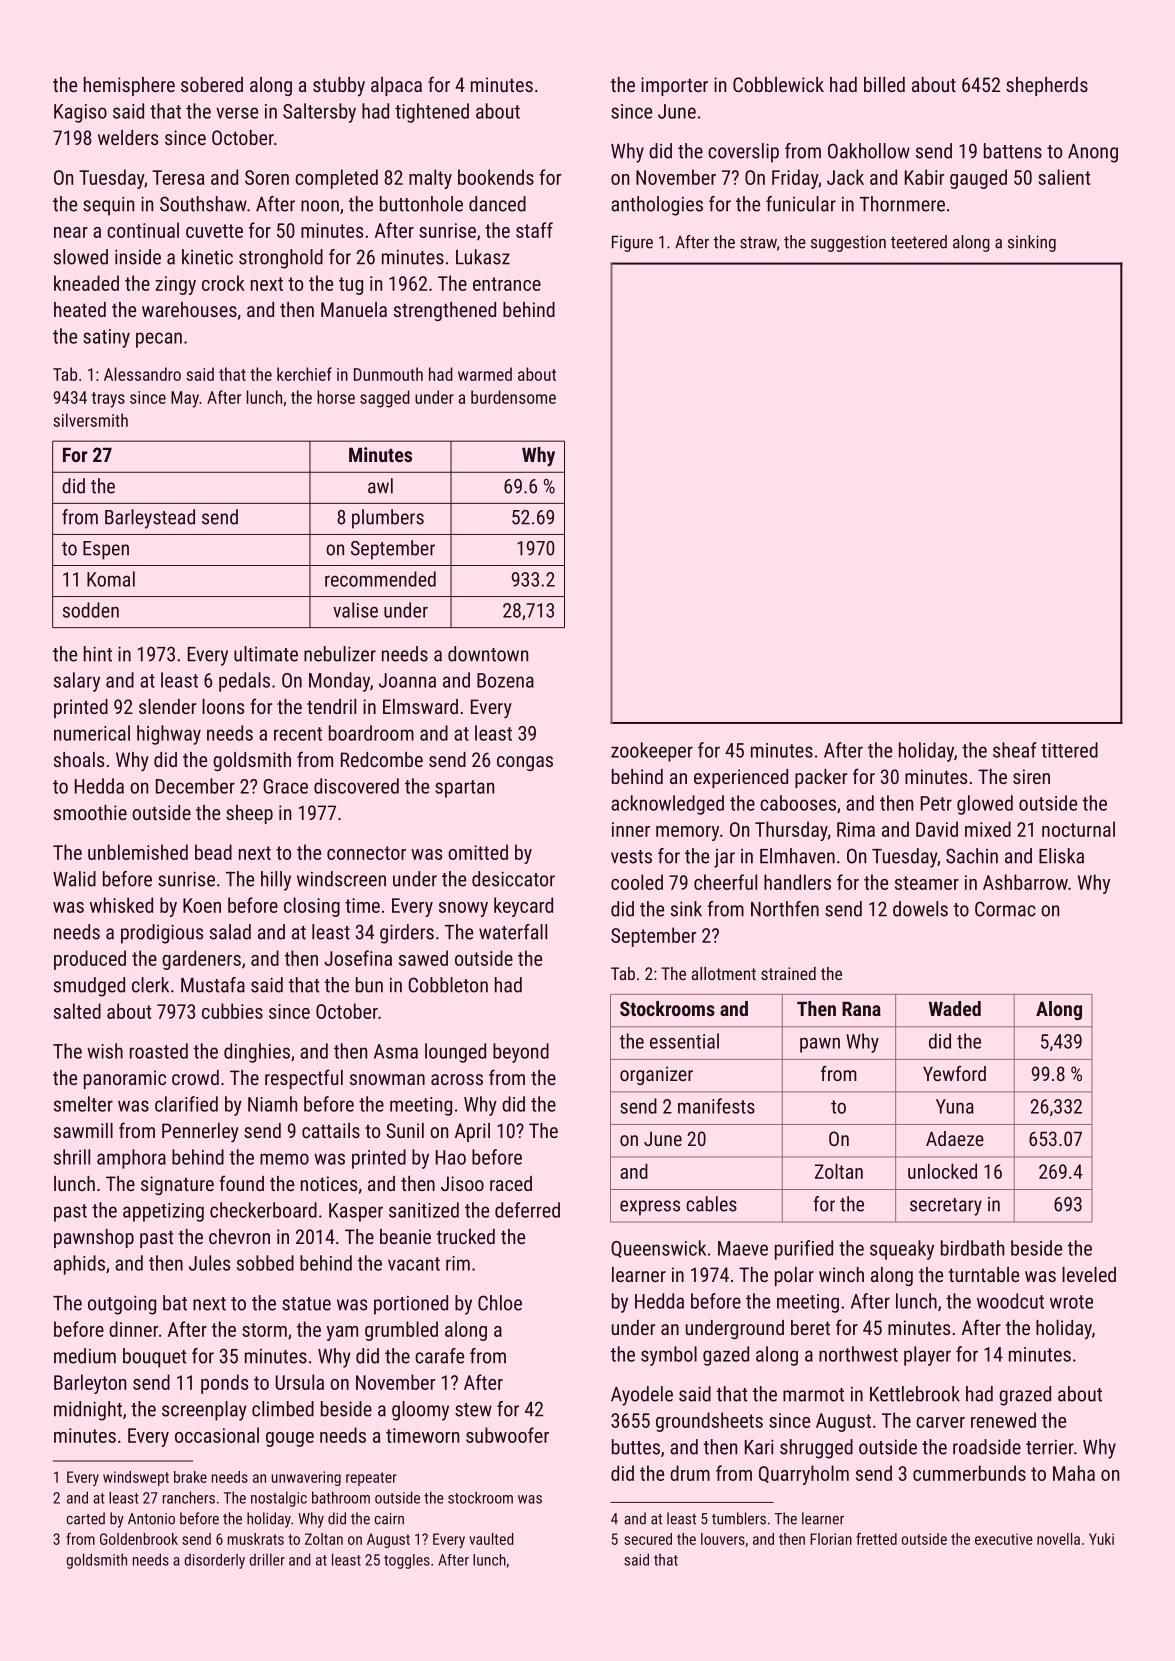 The height and width of the screenshot is (1661, 1175). Describe the element at coordinates (1074, 1473) in the screenshot. I see `Maha` at that location.
